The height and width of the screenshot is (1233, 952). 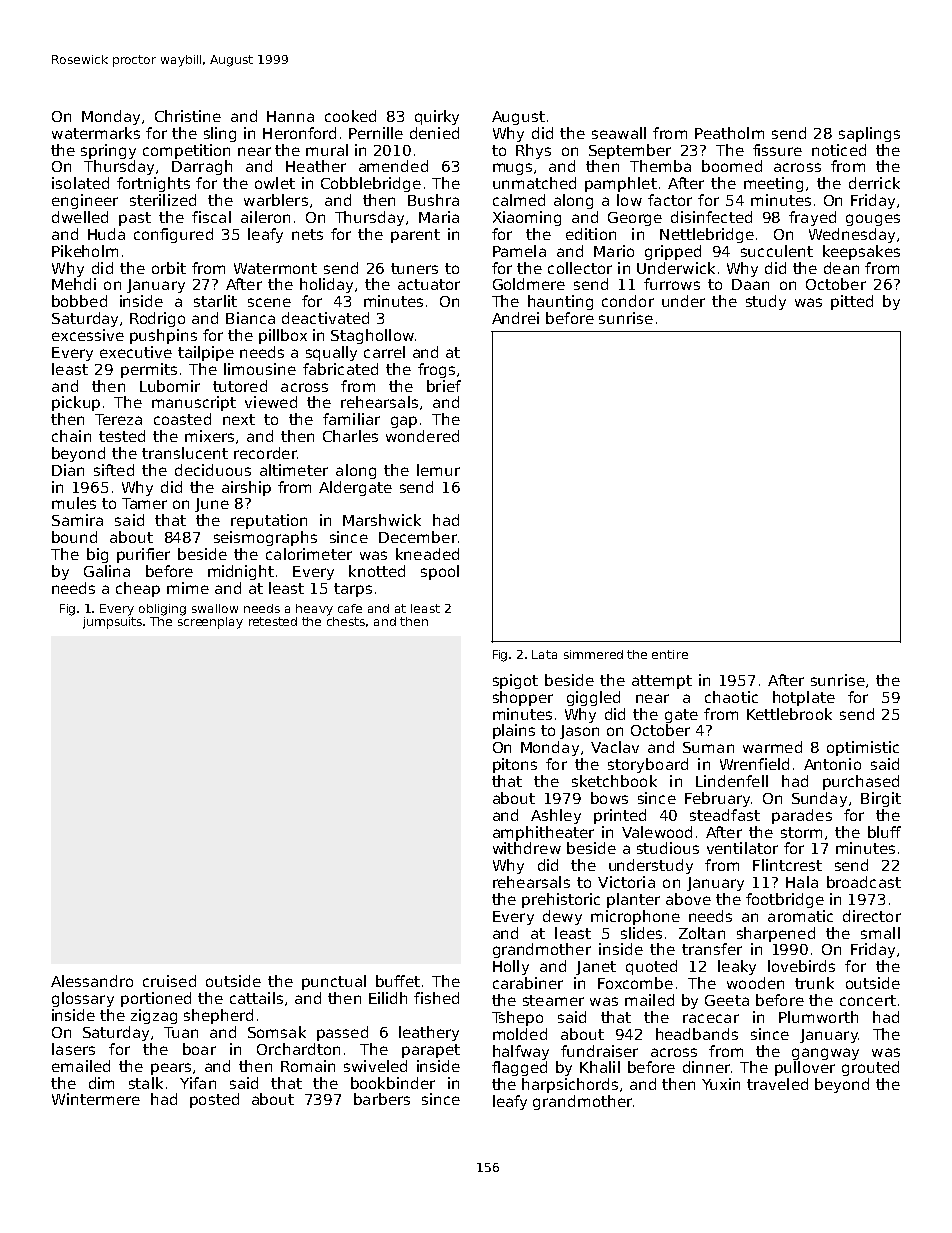 What do you see at coordinates (789, 714) in the screenshot?
I see `Kettlebrook` at bounding box center [789, 714].
